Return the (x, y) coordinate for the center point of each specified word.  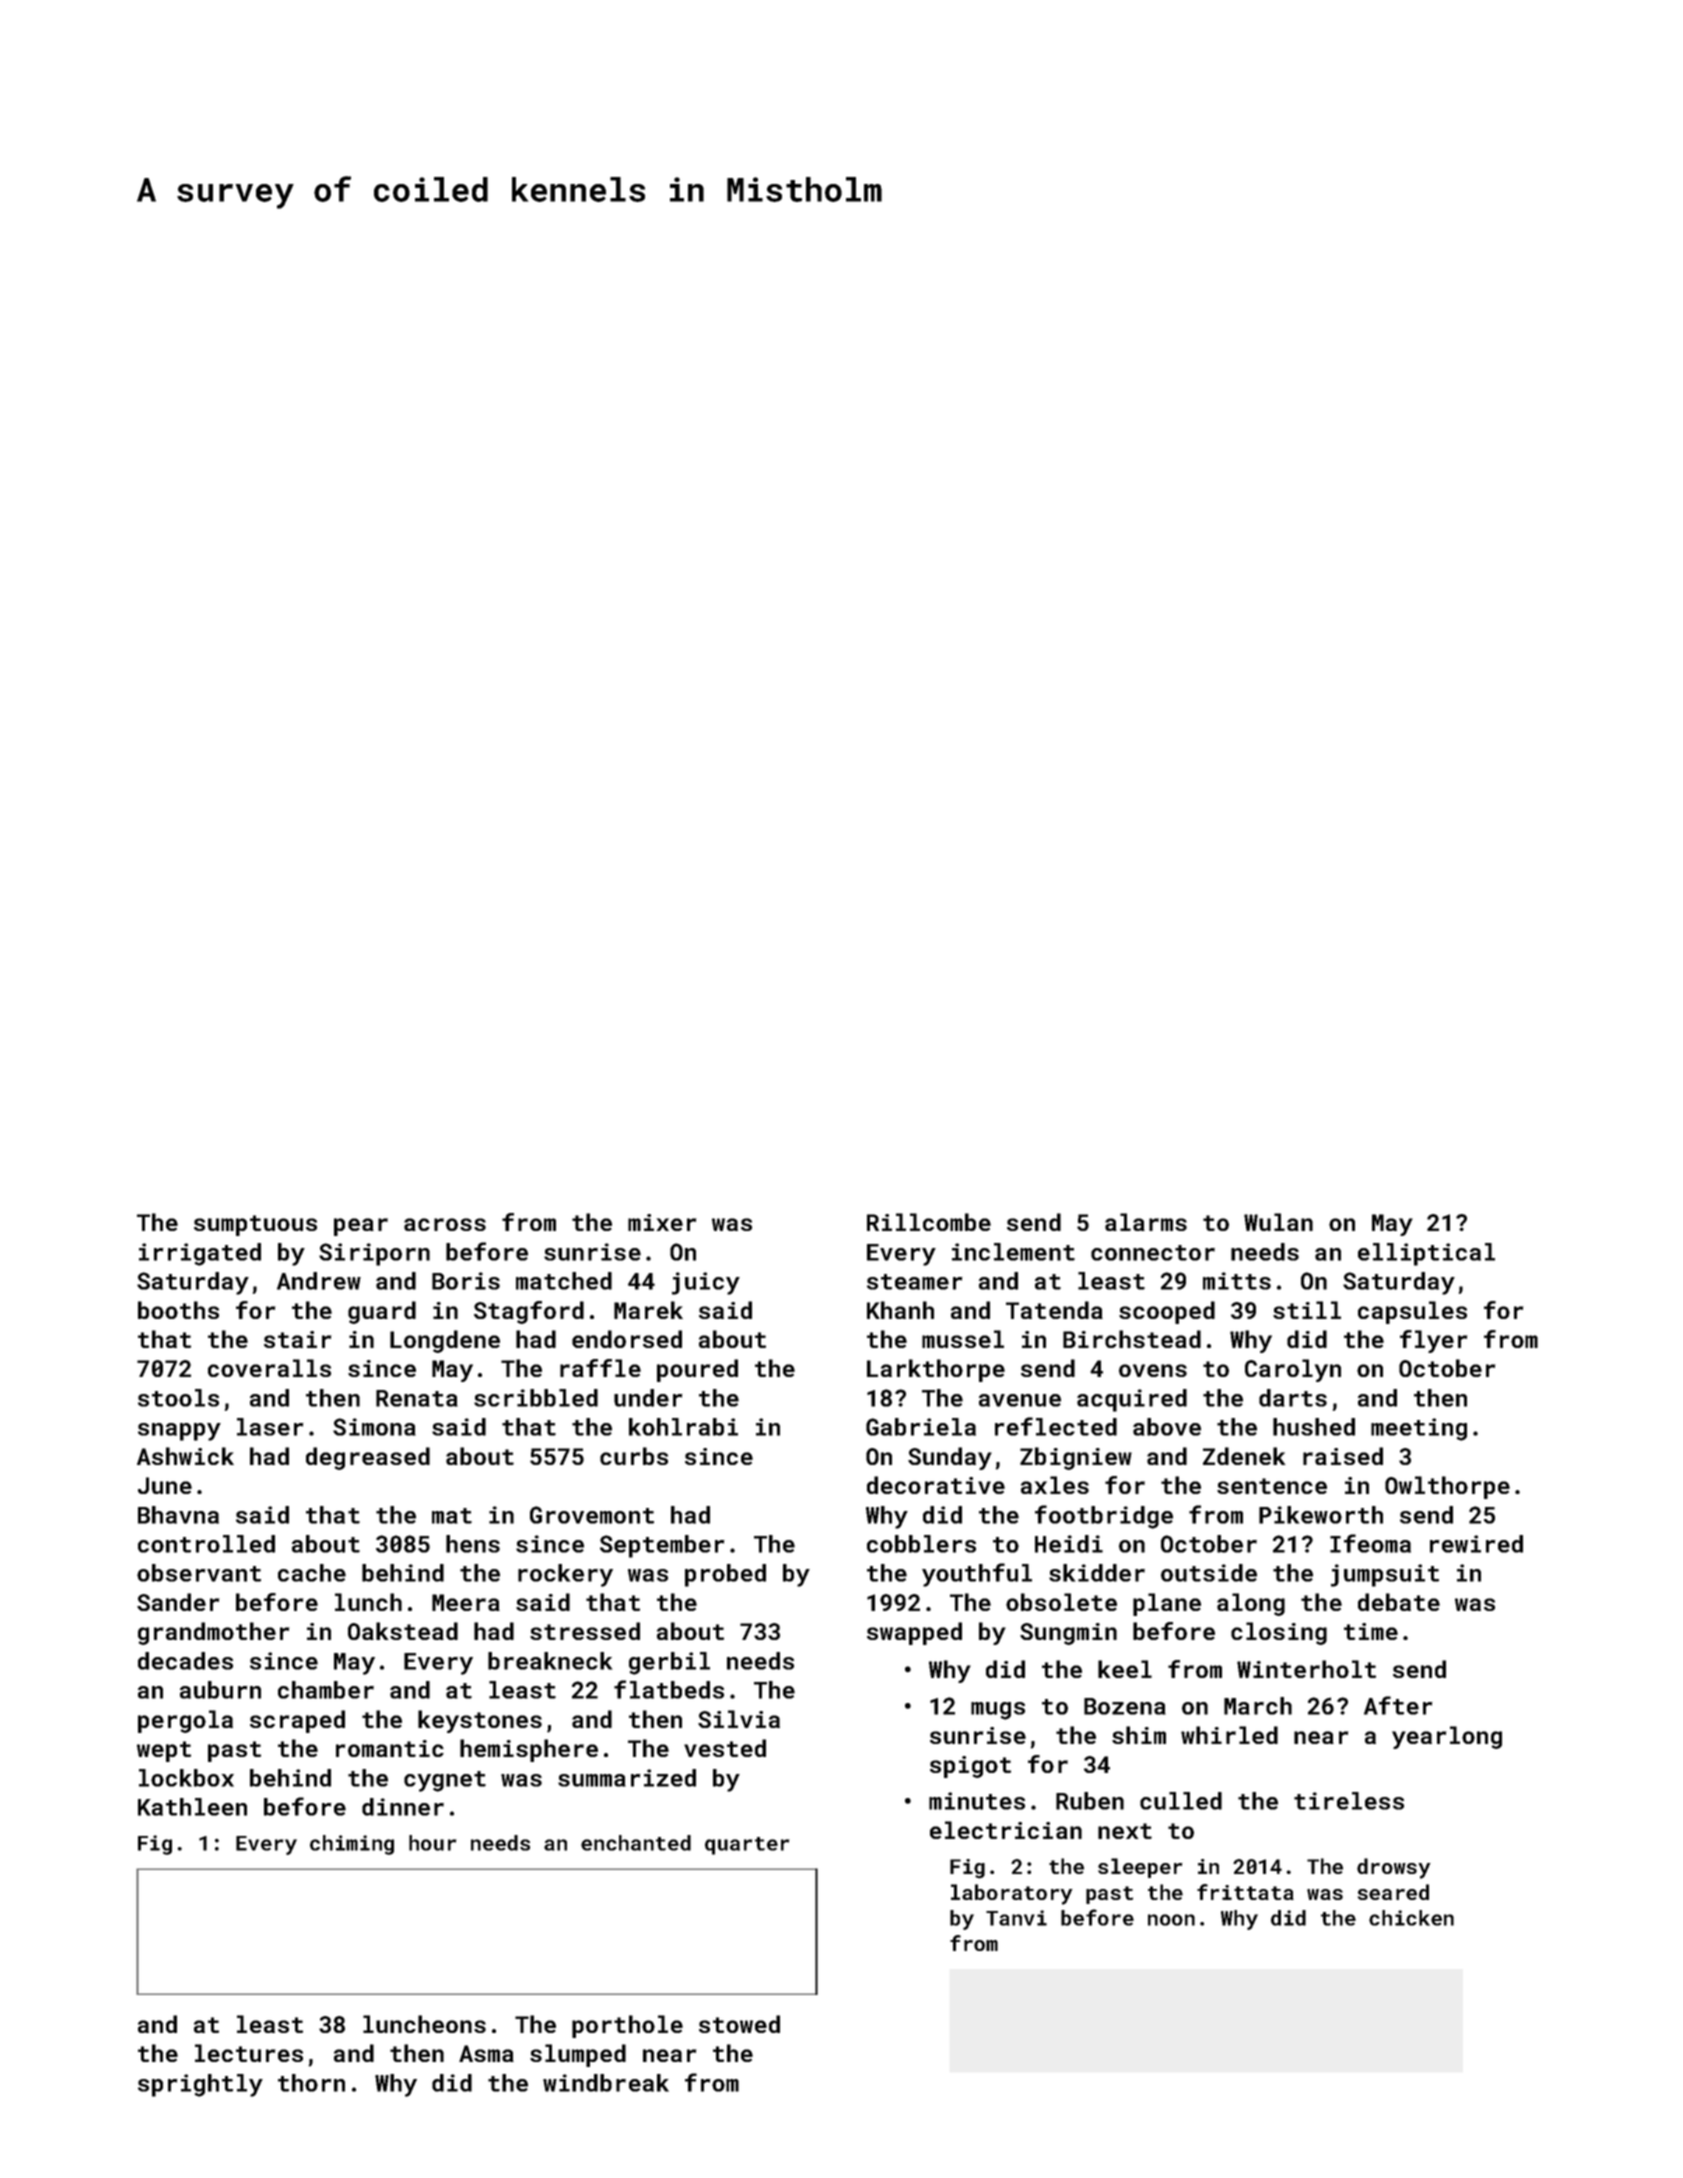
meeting (1419, 1429)
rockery (565, 1575)
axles (1055, 1485)
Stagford (529, 1312)
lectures (249, 2053)
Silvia (739, 1719)
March (1258, 1706)
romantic (390, 1748)
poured (697, 1370)
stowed (739, 2024)
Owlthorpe (1447, 1487)
